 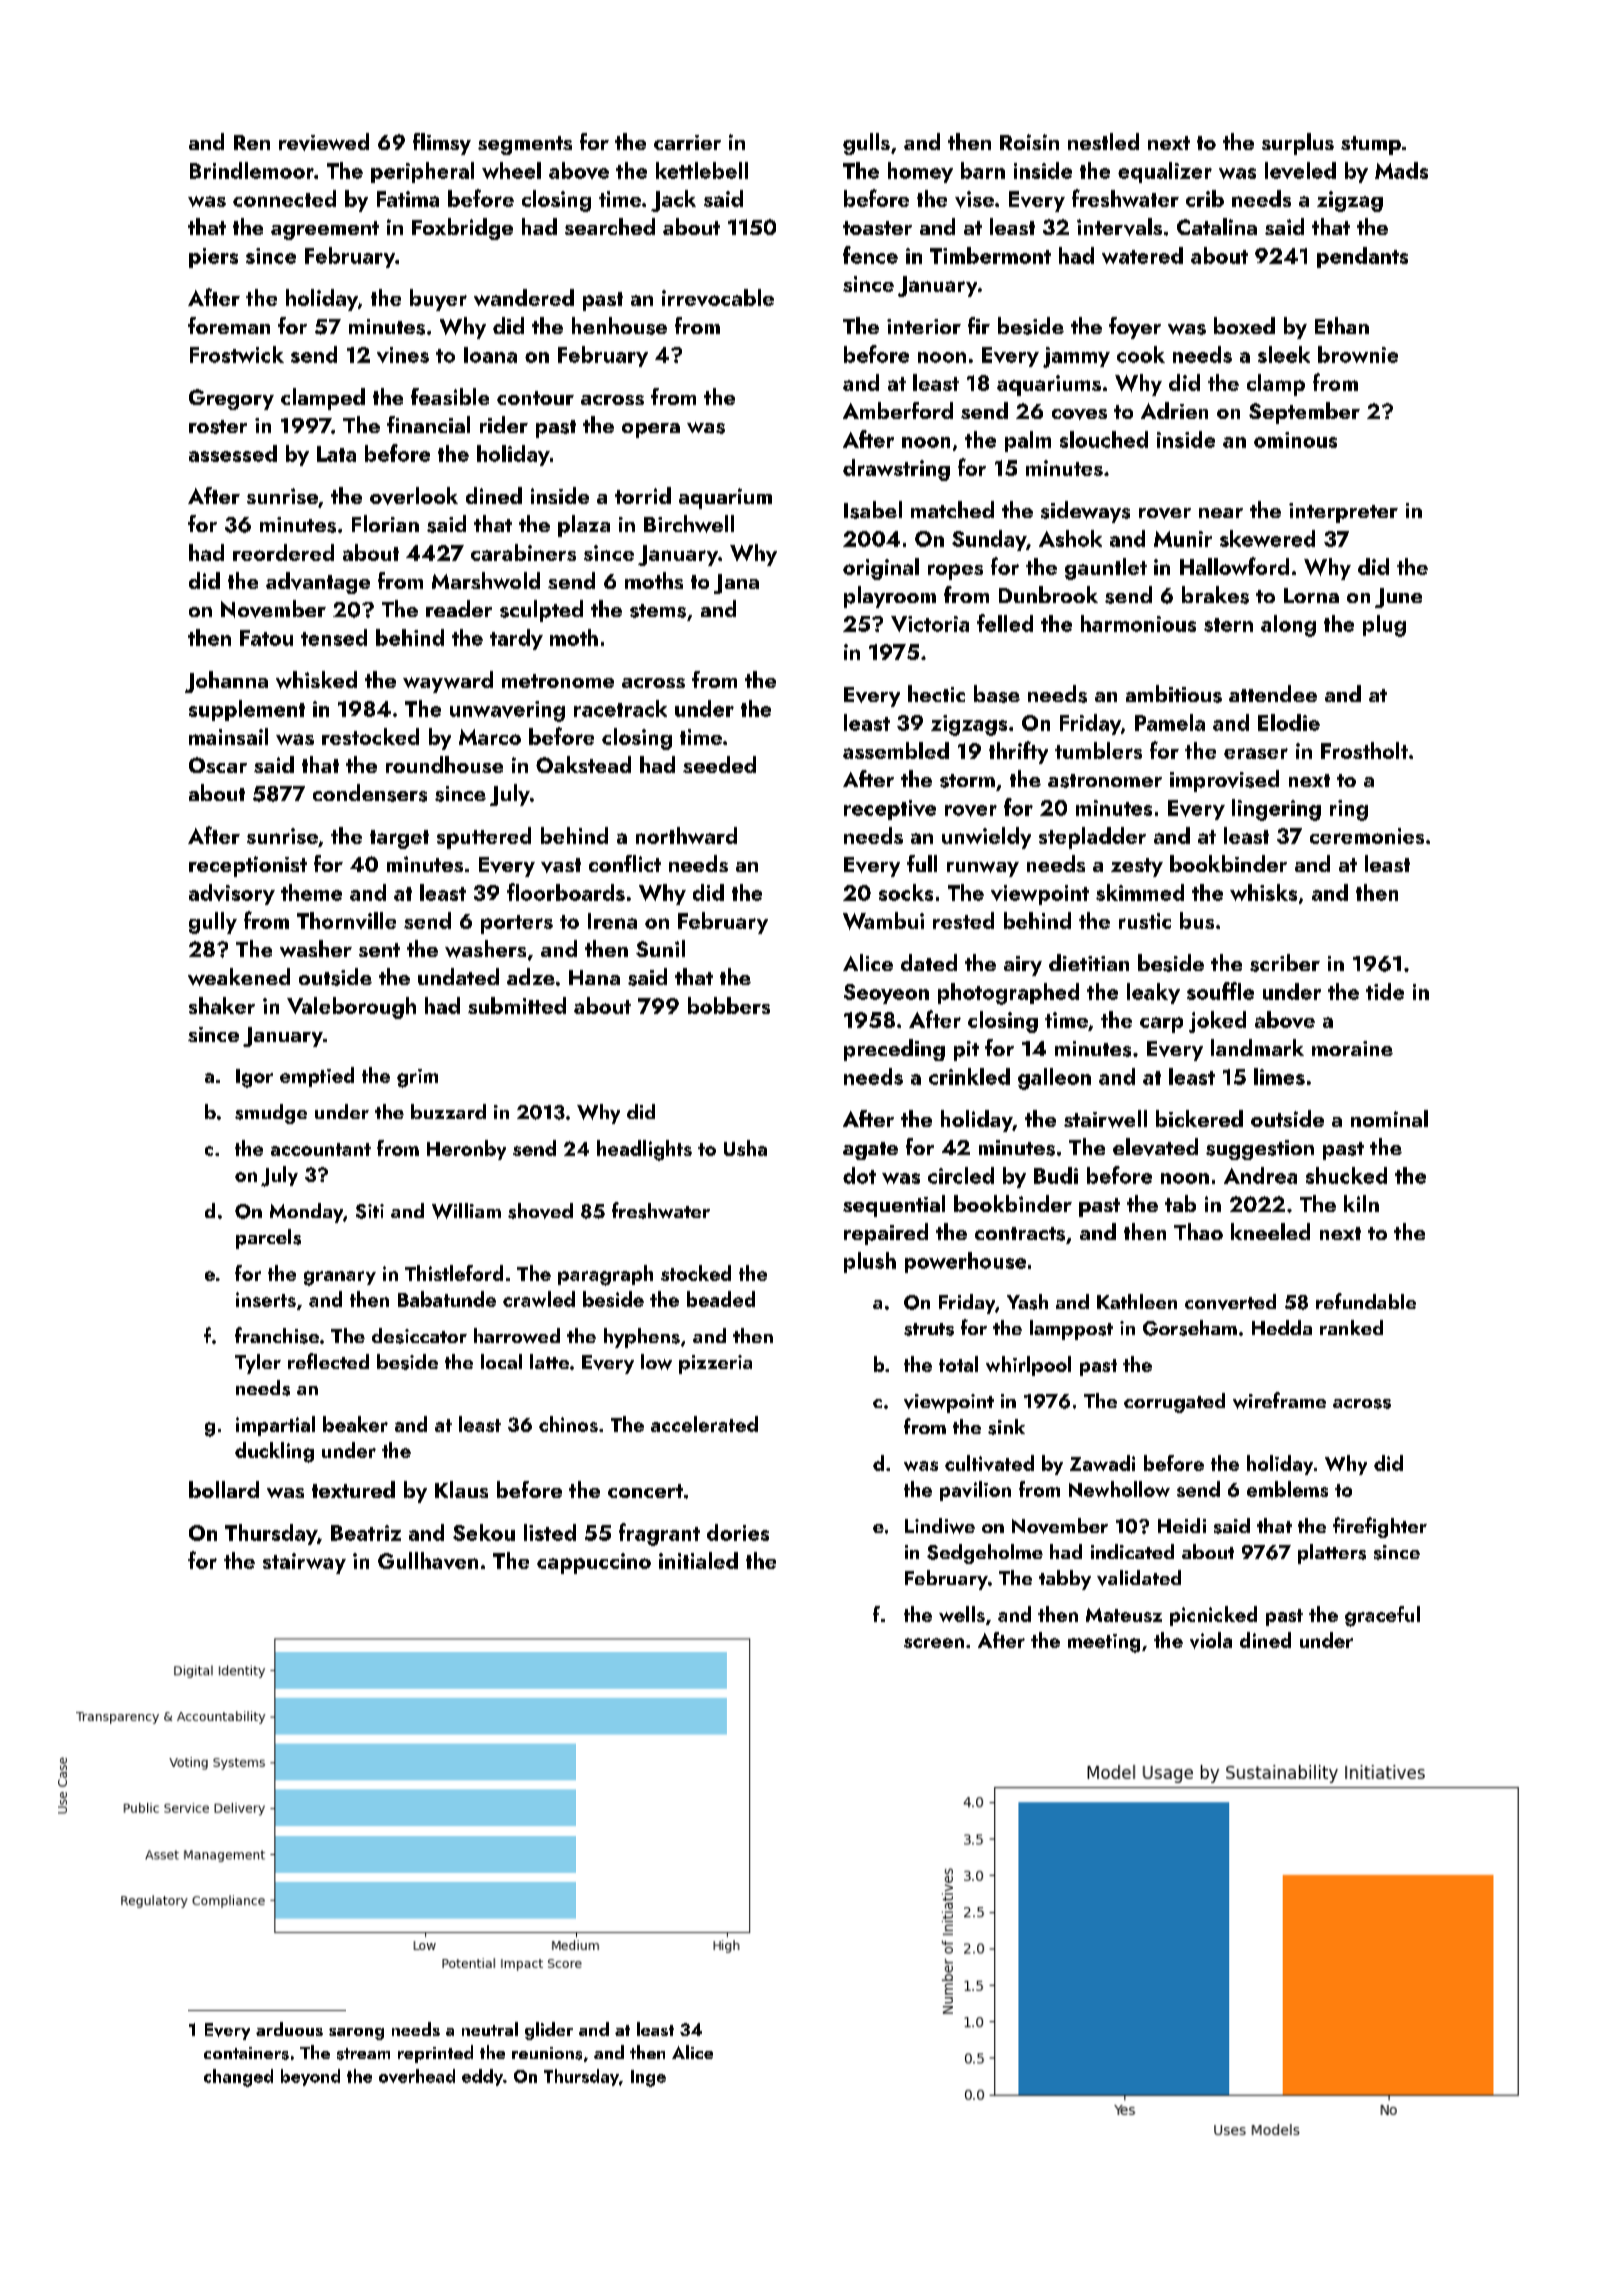 What do you see at coordinates (1287, 1489) in the document?
I see `emblems` at bounding box center [1287, 1489].
